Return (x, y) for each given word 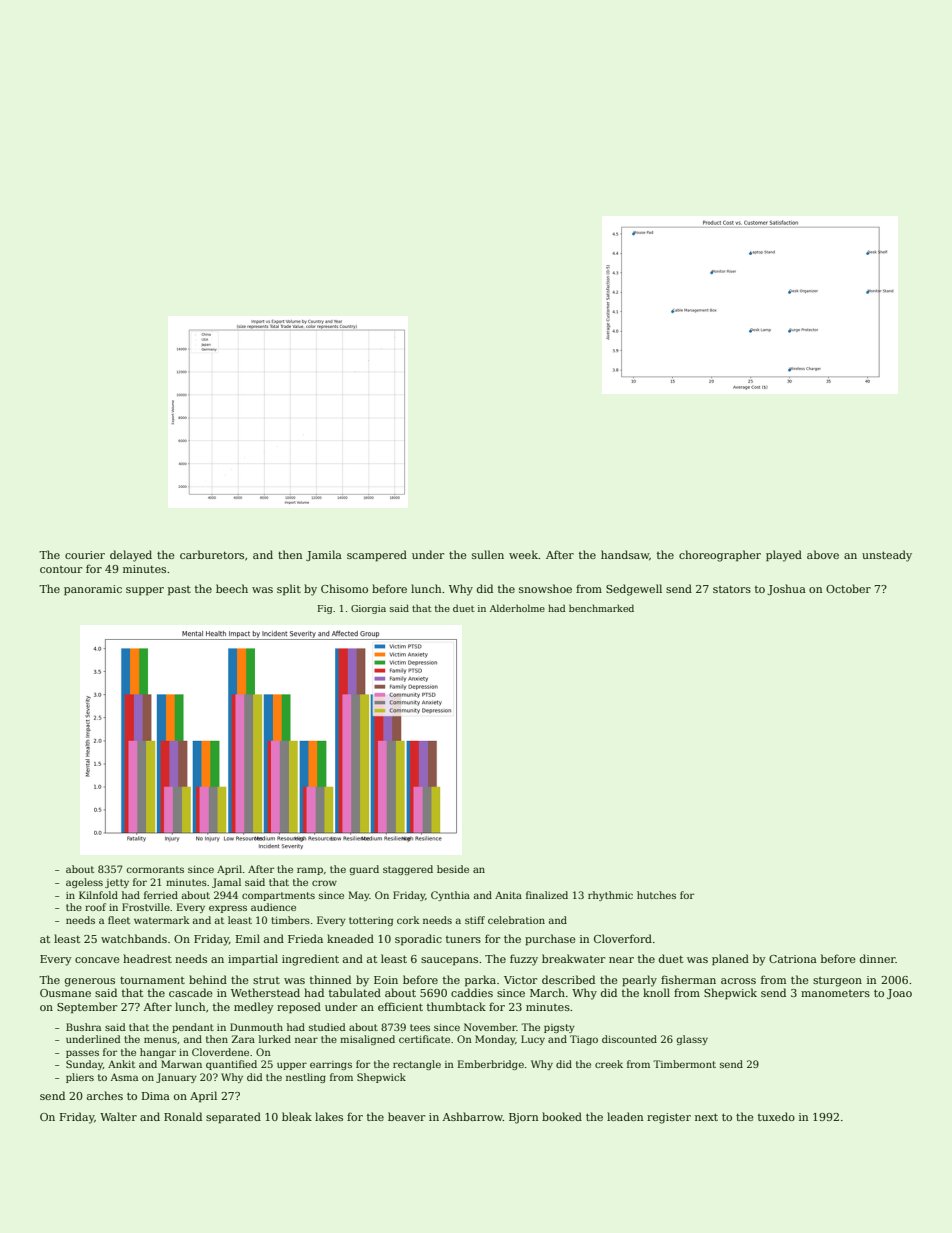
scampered (377, 556)
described (568, 979)
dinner (878, 958)
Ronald (183, 1116)
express (228, 909)
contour (61, 569)
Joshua (786, 589)
